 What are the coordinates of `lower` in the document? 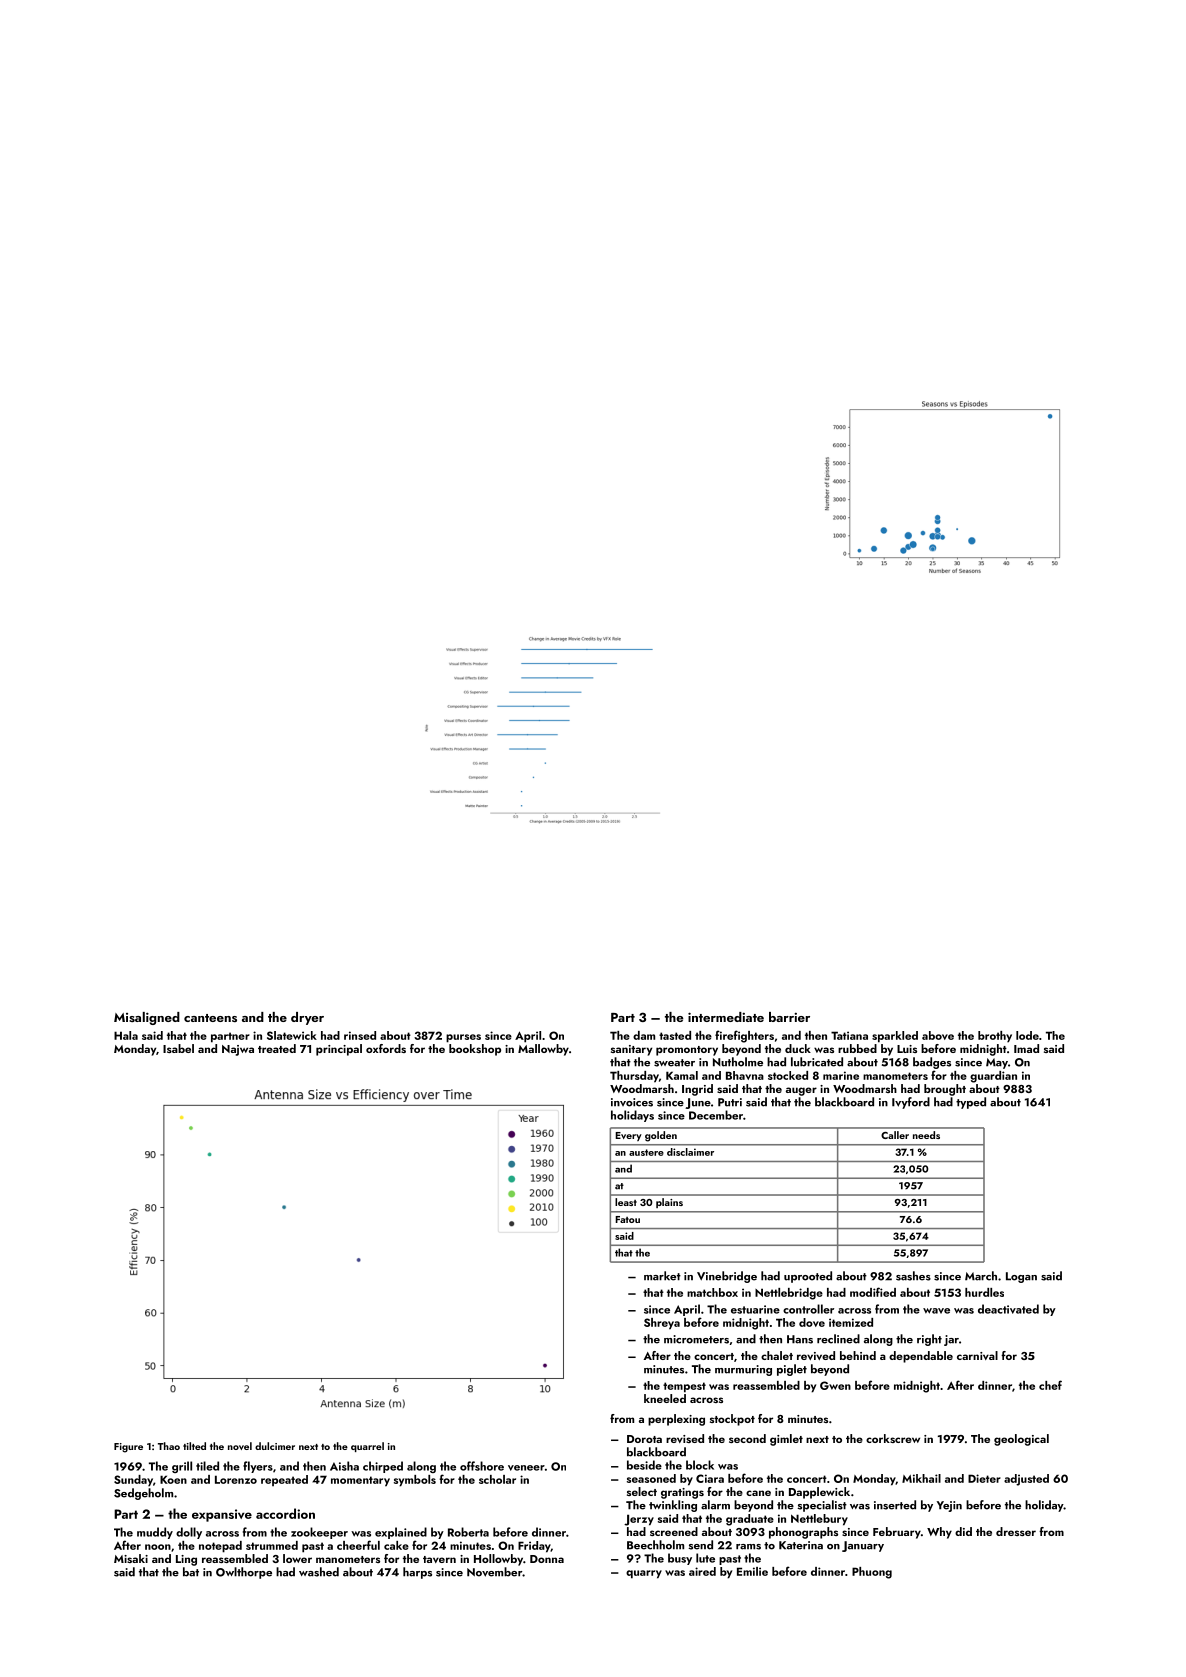 It's located at (297, 1558).
